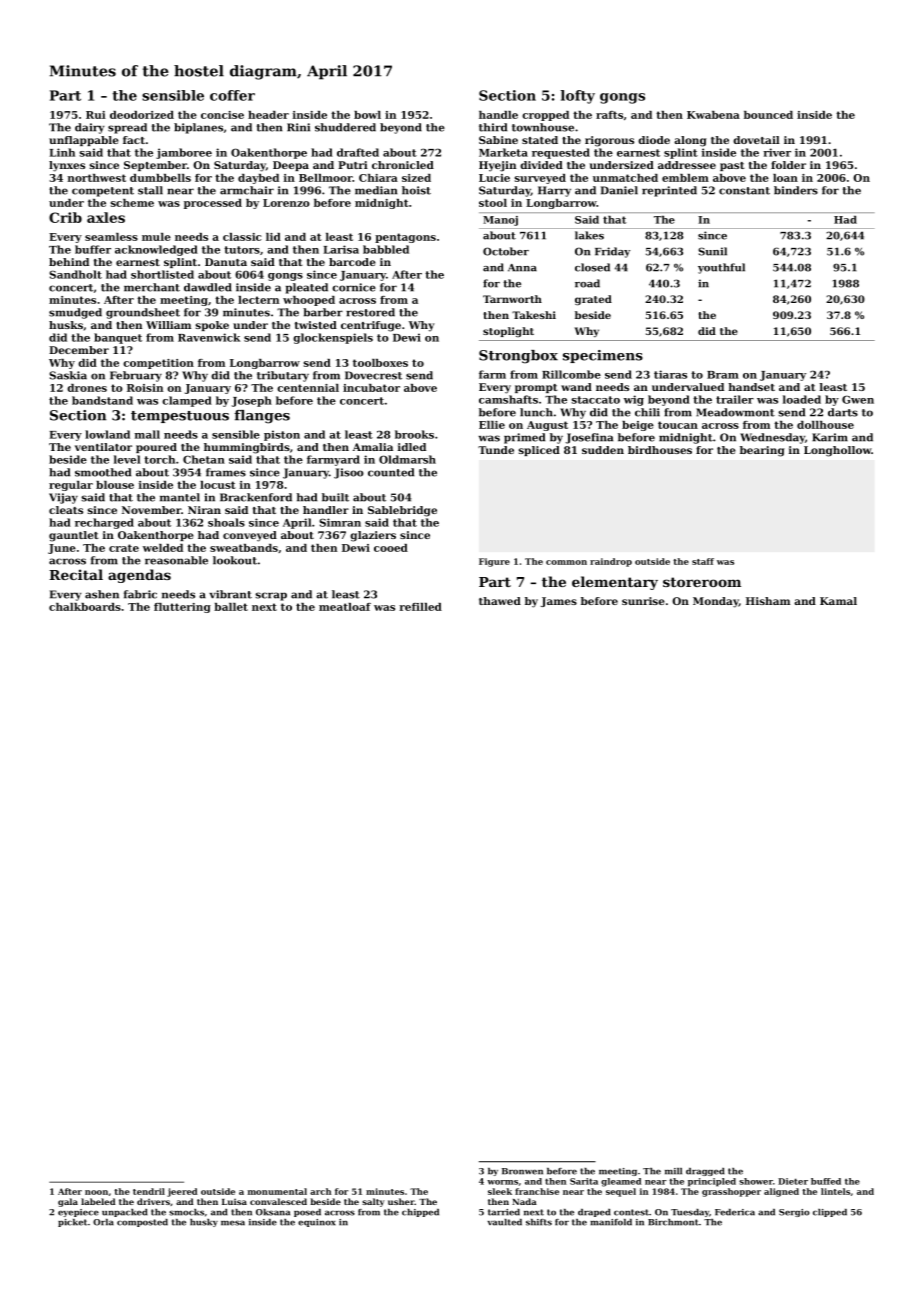 This screenshot has width=924, height=1308. What do you see at coordinates (559, 602) in the screenshot?
I see `James` at bounding box center [559, 602].
